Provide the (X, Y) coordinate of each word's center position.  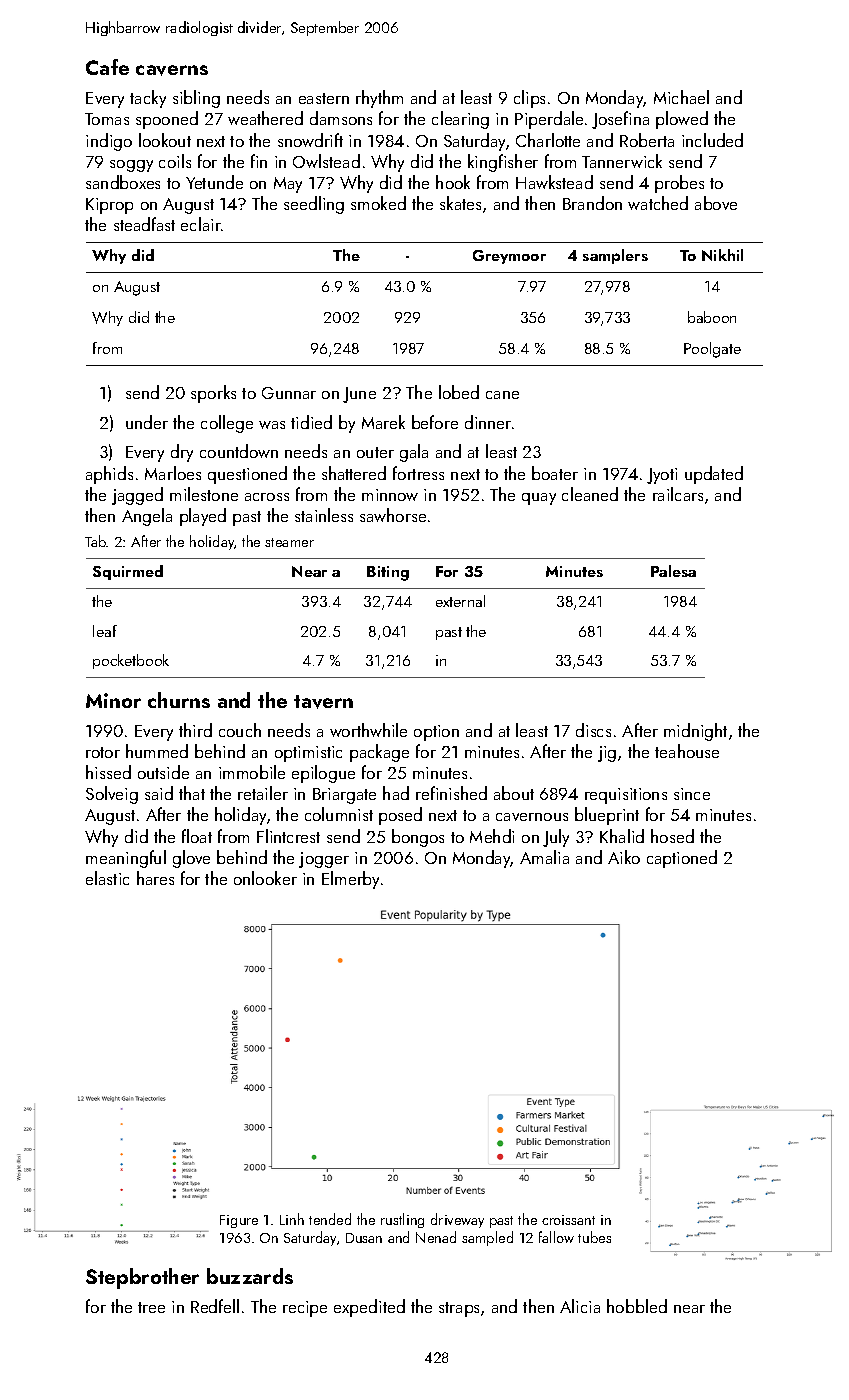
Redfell (215, 1306)
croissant (568, 1220)
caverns (172, 70)
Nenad (436, 1237)
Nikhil (722, 255)
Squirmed (128, 572)
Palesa (673, 571)
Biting (388, 573)
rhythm (379, 99)
